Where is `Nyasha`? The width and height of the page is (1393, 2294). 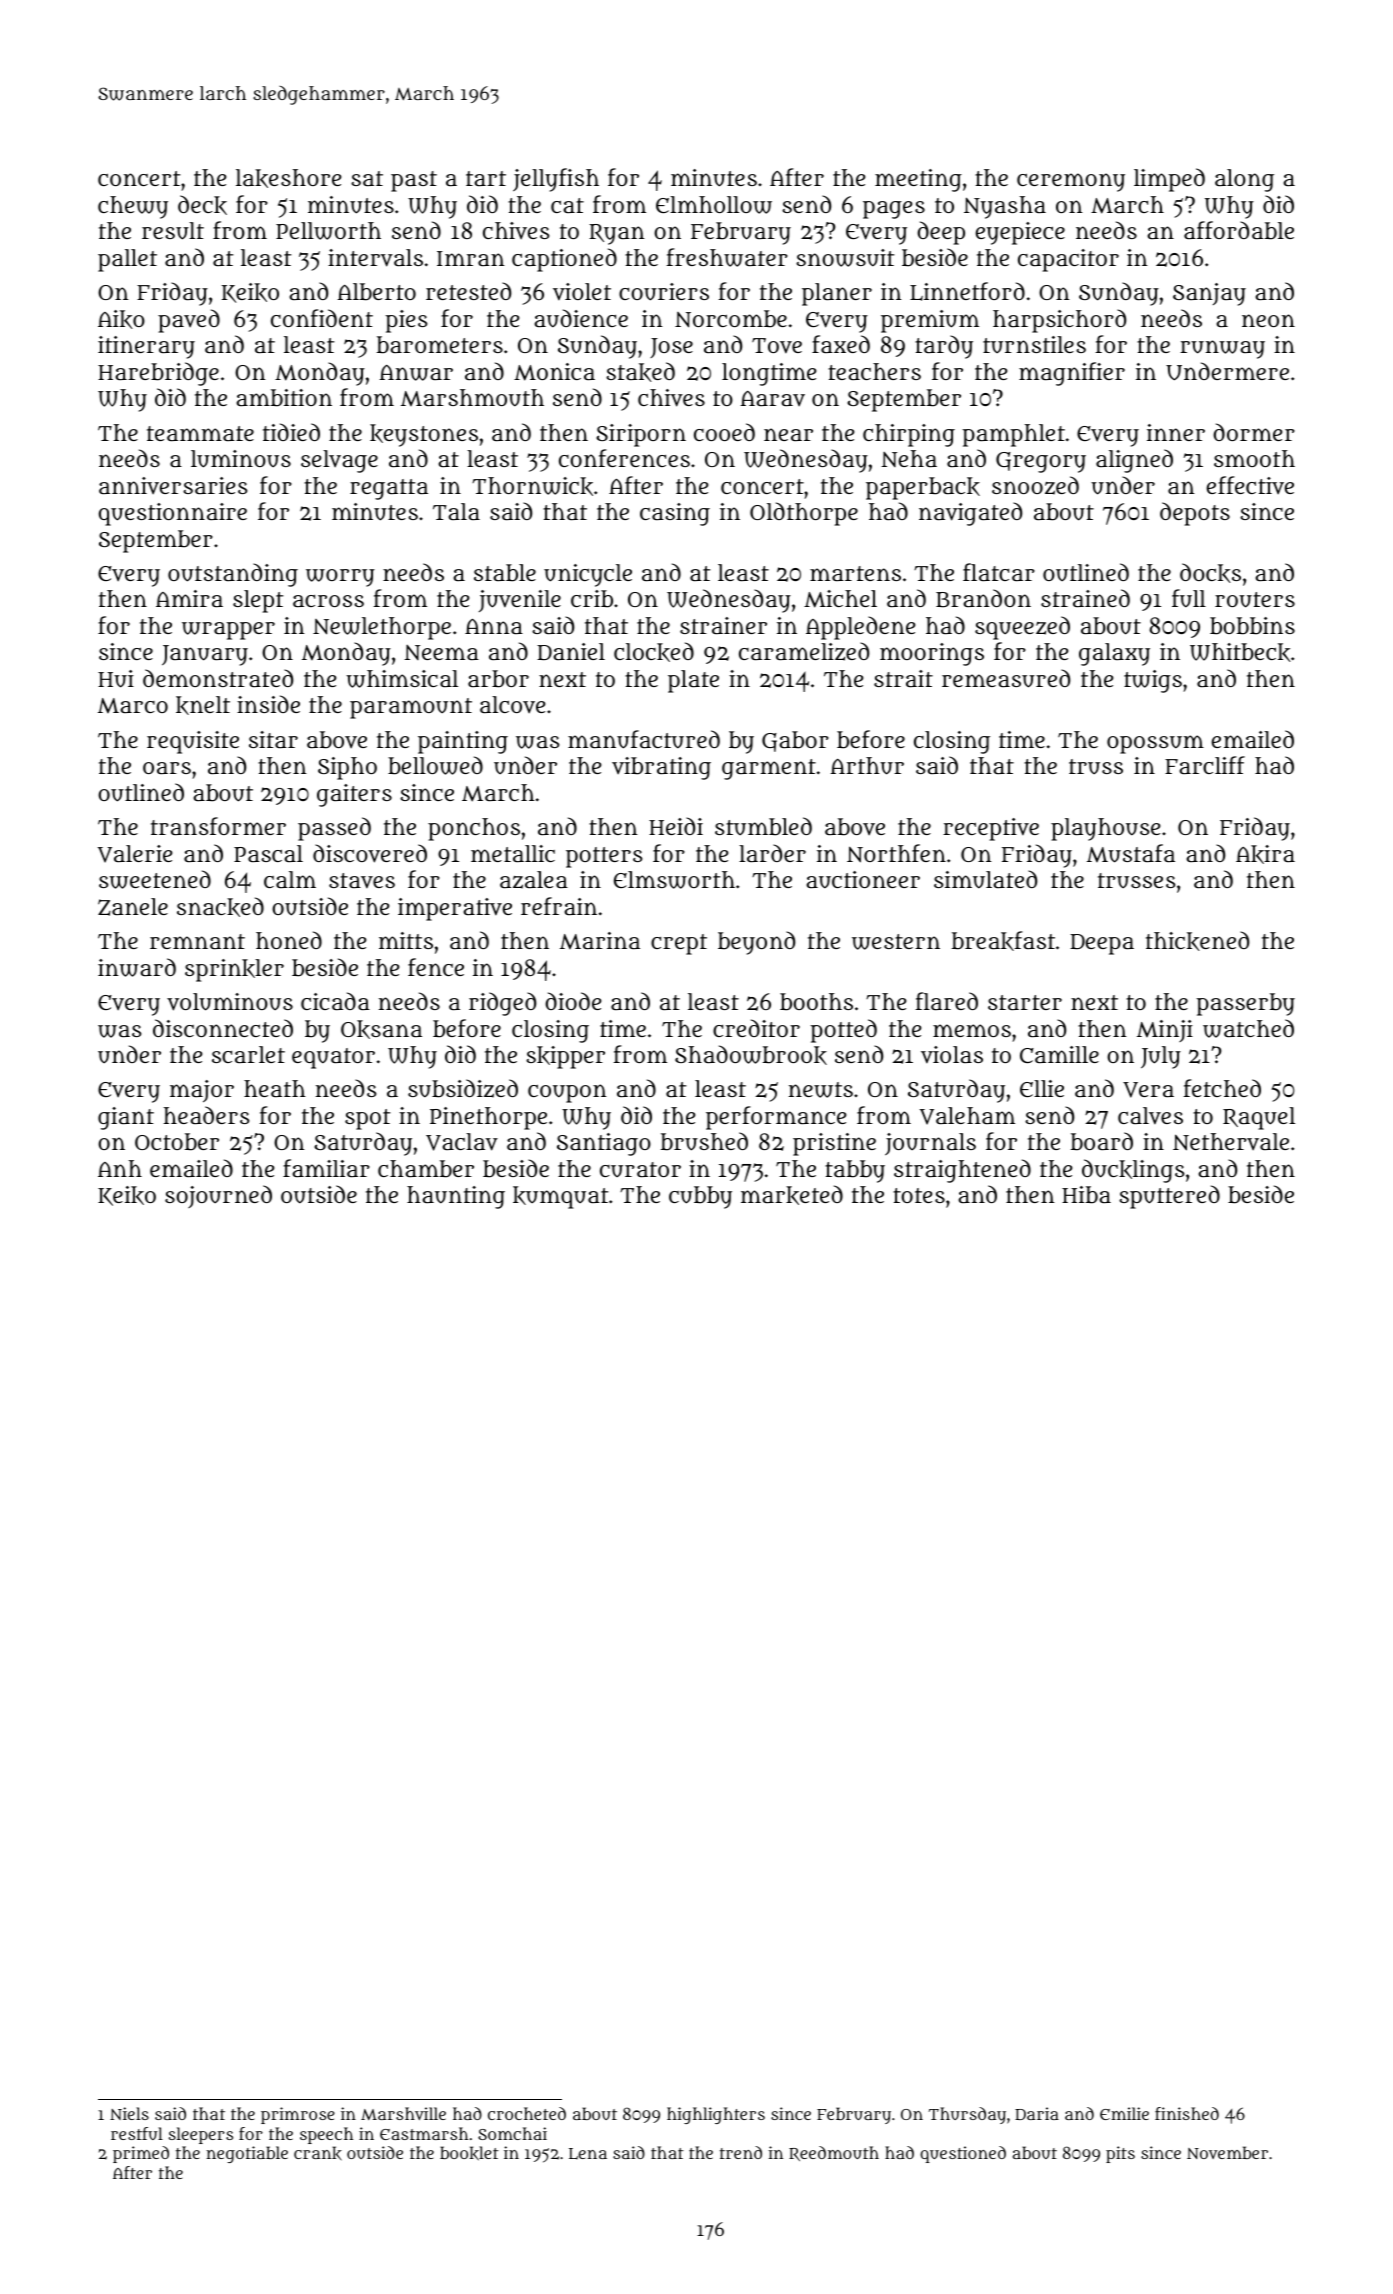 Nyasha is located at coordinates (1005, 207).
